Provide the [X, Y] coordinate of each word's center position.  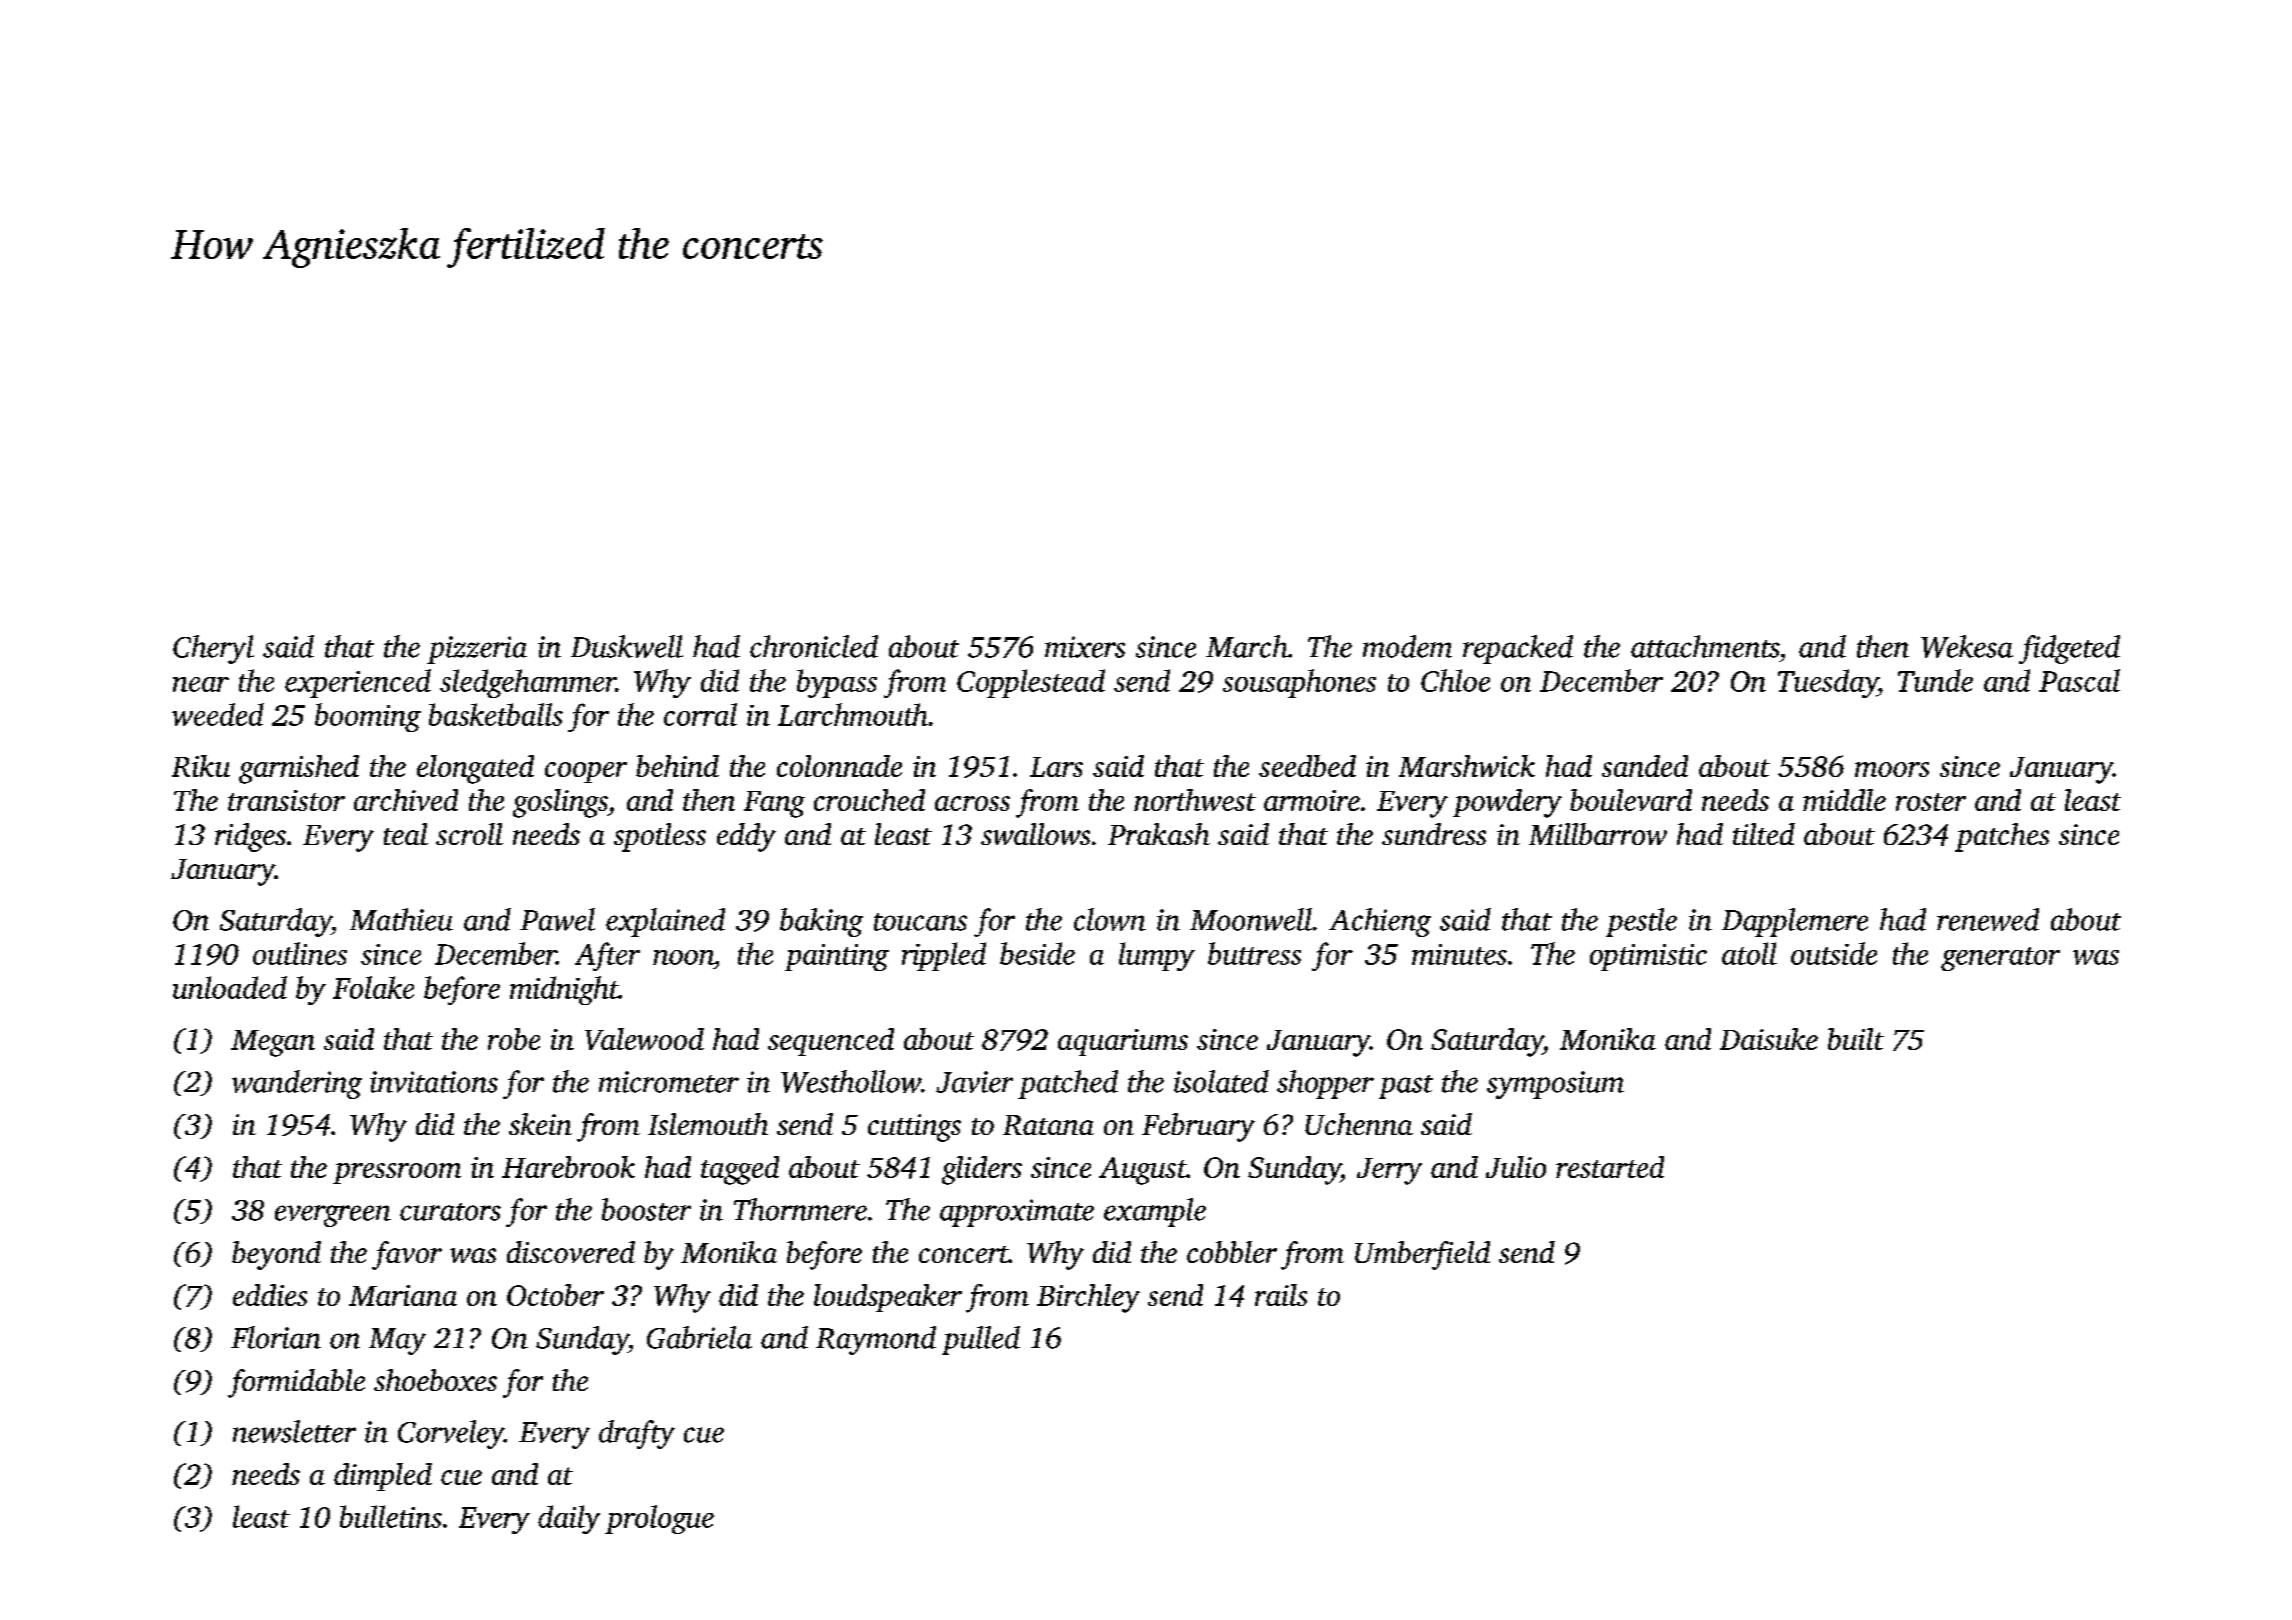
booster [646, 1209]
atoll [1749, 953]
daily [569, 1519]
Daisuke [1769, 1039]
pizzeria [477, 650]
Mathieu [401, 919]
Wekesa [1967, 646]
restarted [1610, 1167]
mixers [1085, 647]
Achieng [1380, 922]
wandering [297, 1084]
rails [1281, 1295]
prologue [659, 1519]
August [1143, 1171]
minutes [1459, 954]
